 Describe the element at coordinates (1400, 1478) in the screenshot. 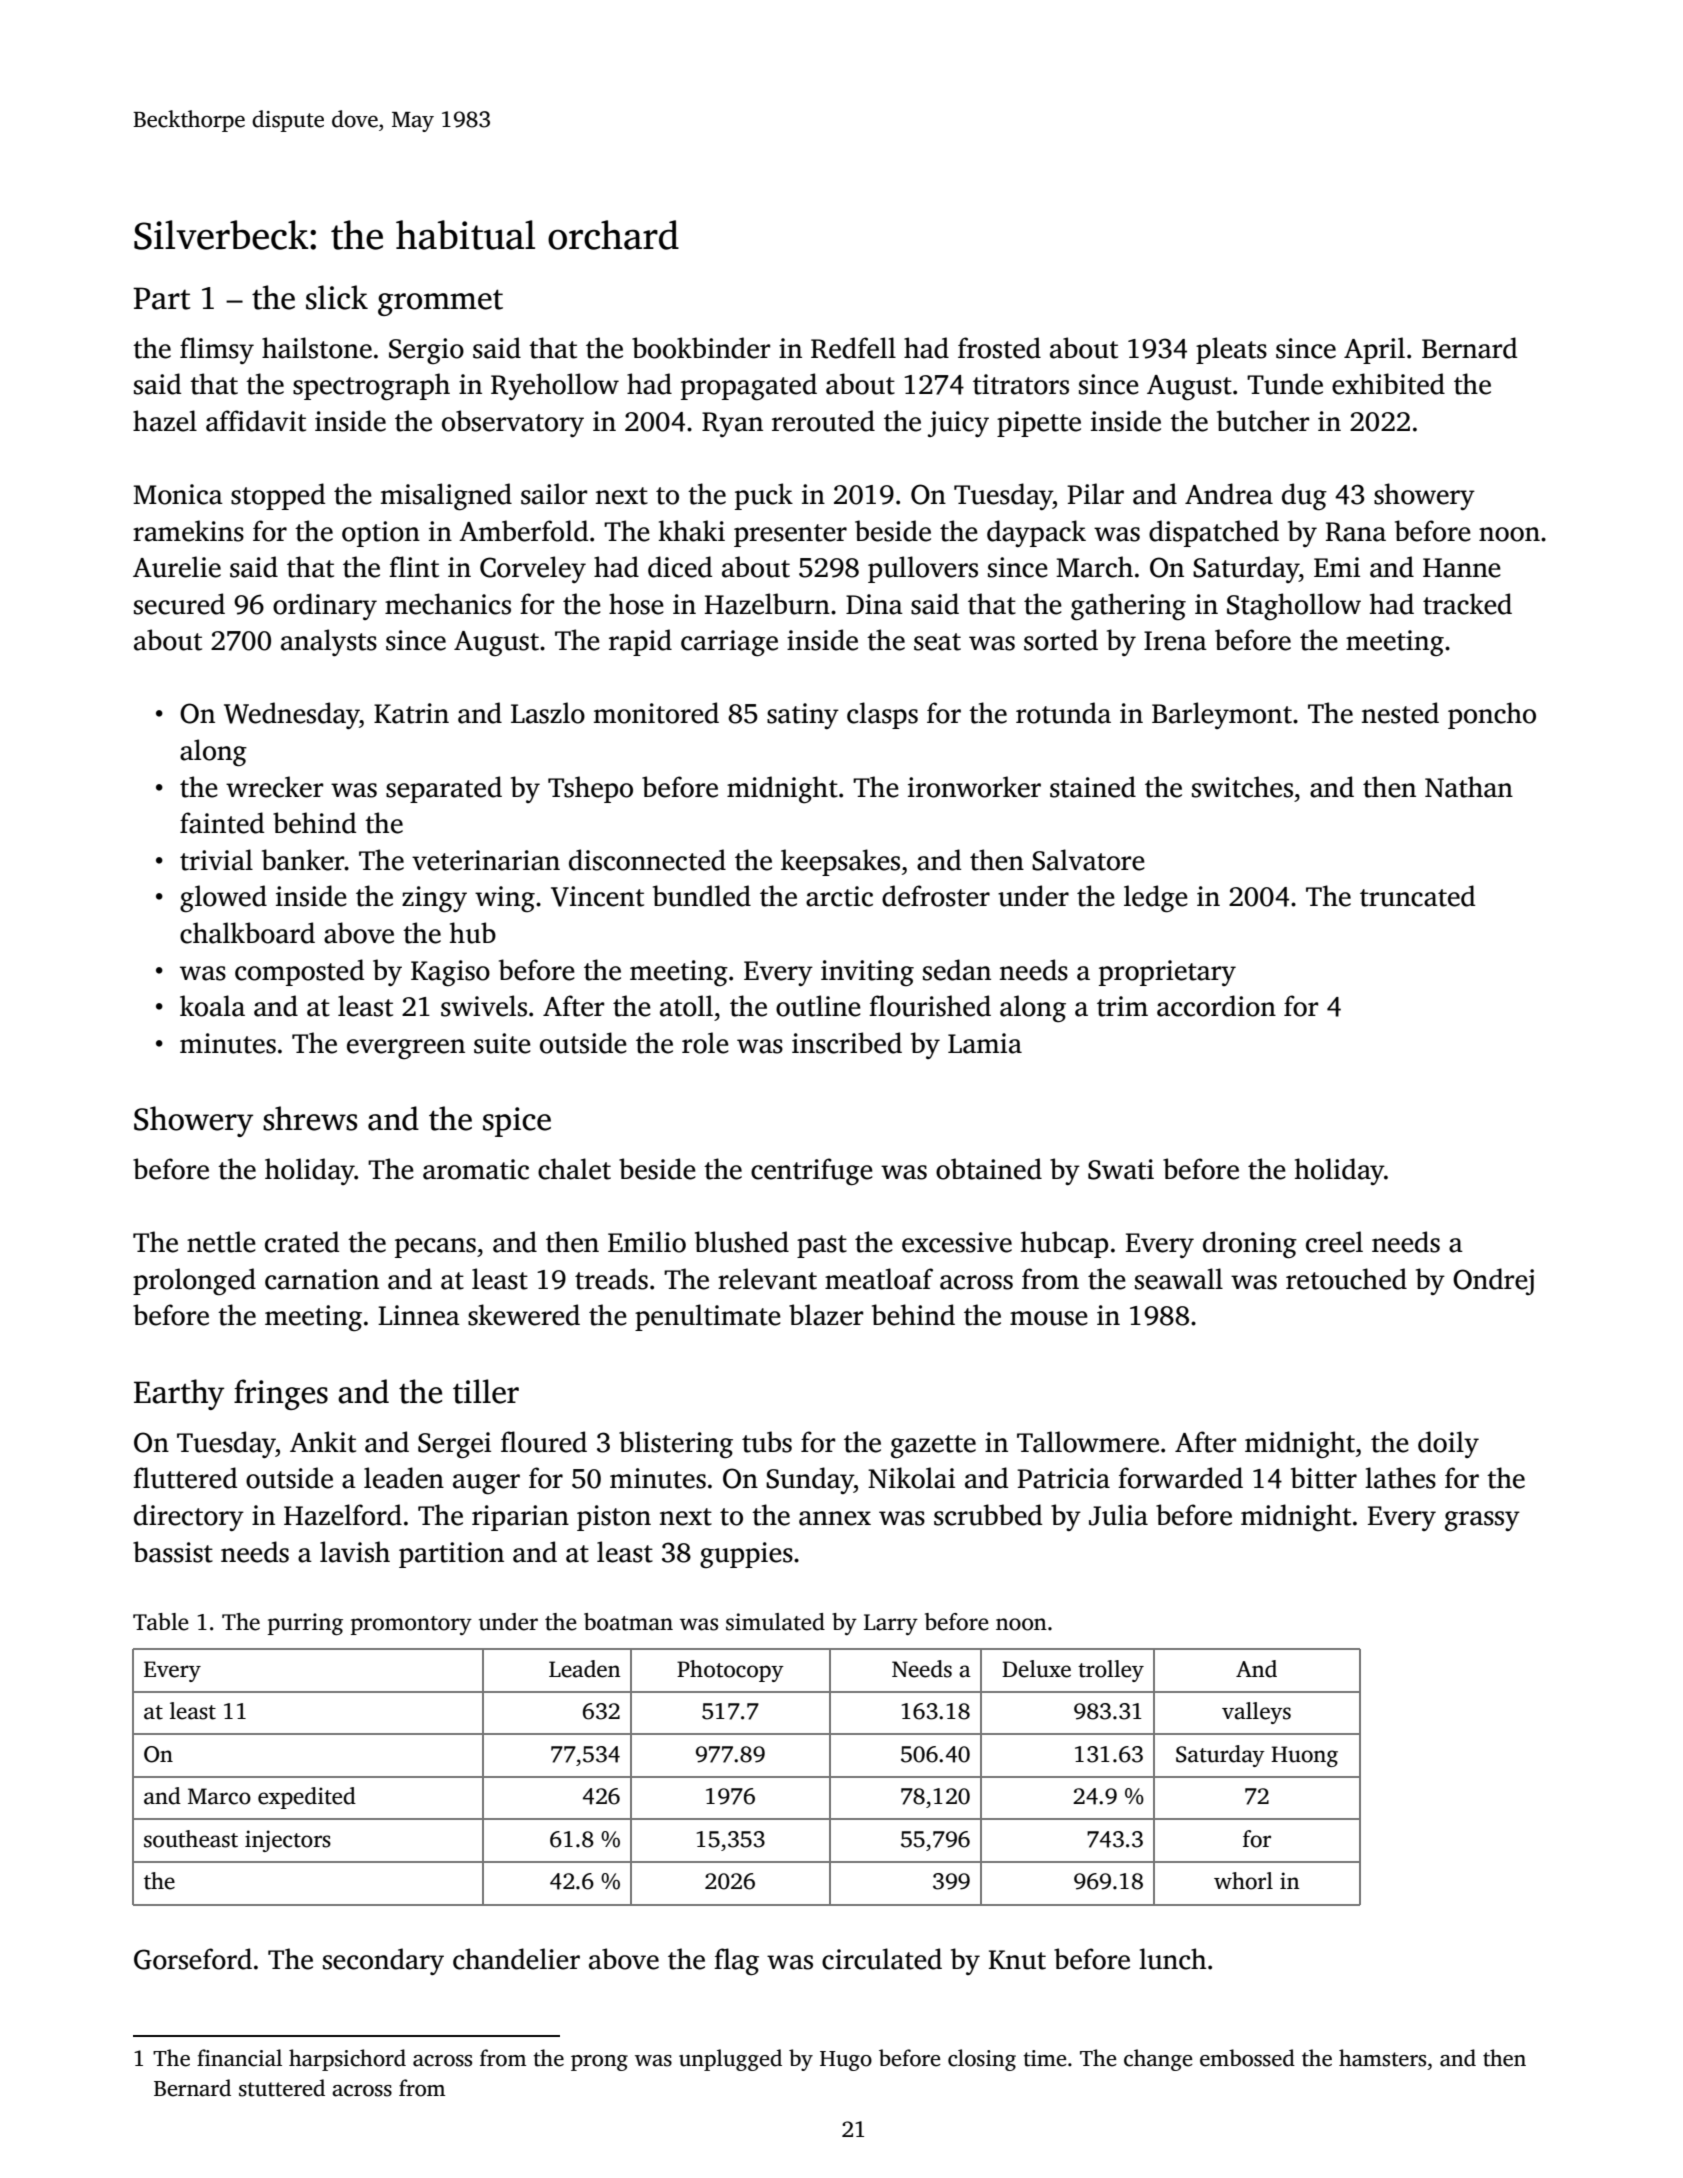

I see `lathes` at that location.
